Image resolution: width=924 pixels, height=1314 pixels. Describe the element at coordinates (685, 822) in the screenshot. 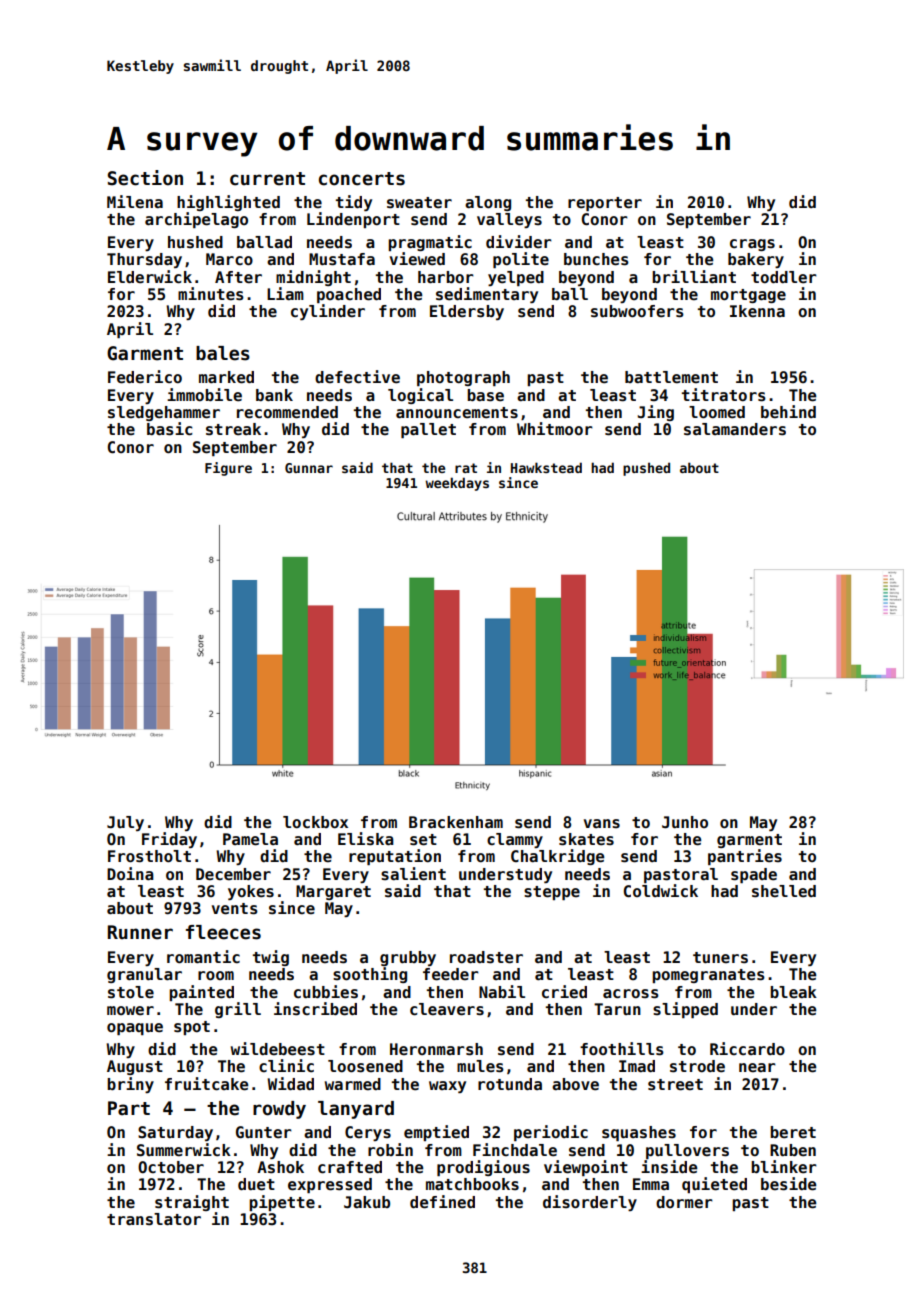

I see `Junho` at that location.
